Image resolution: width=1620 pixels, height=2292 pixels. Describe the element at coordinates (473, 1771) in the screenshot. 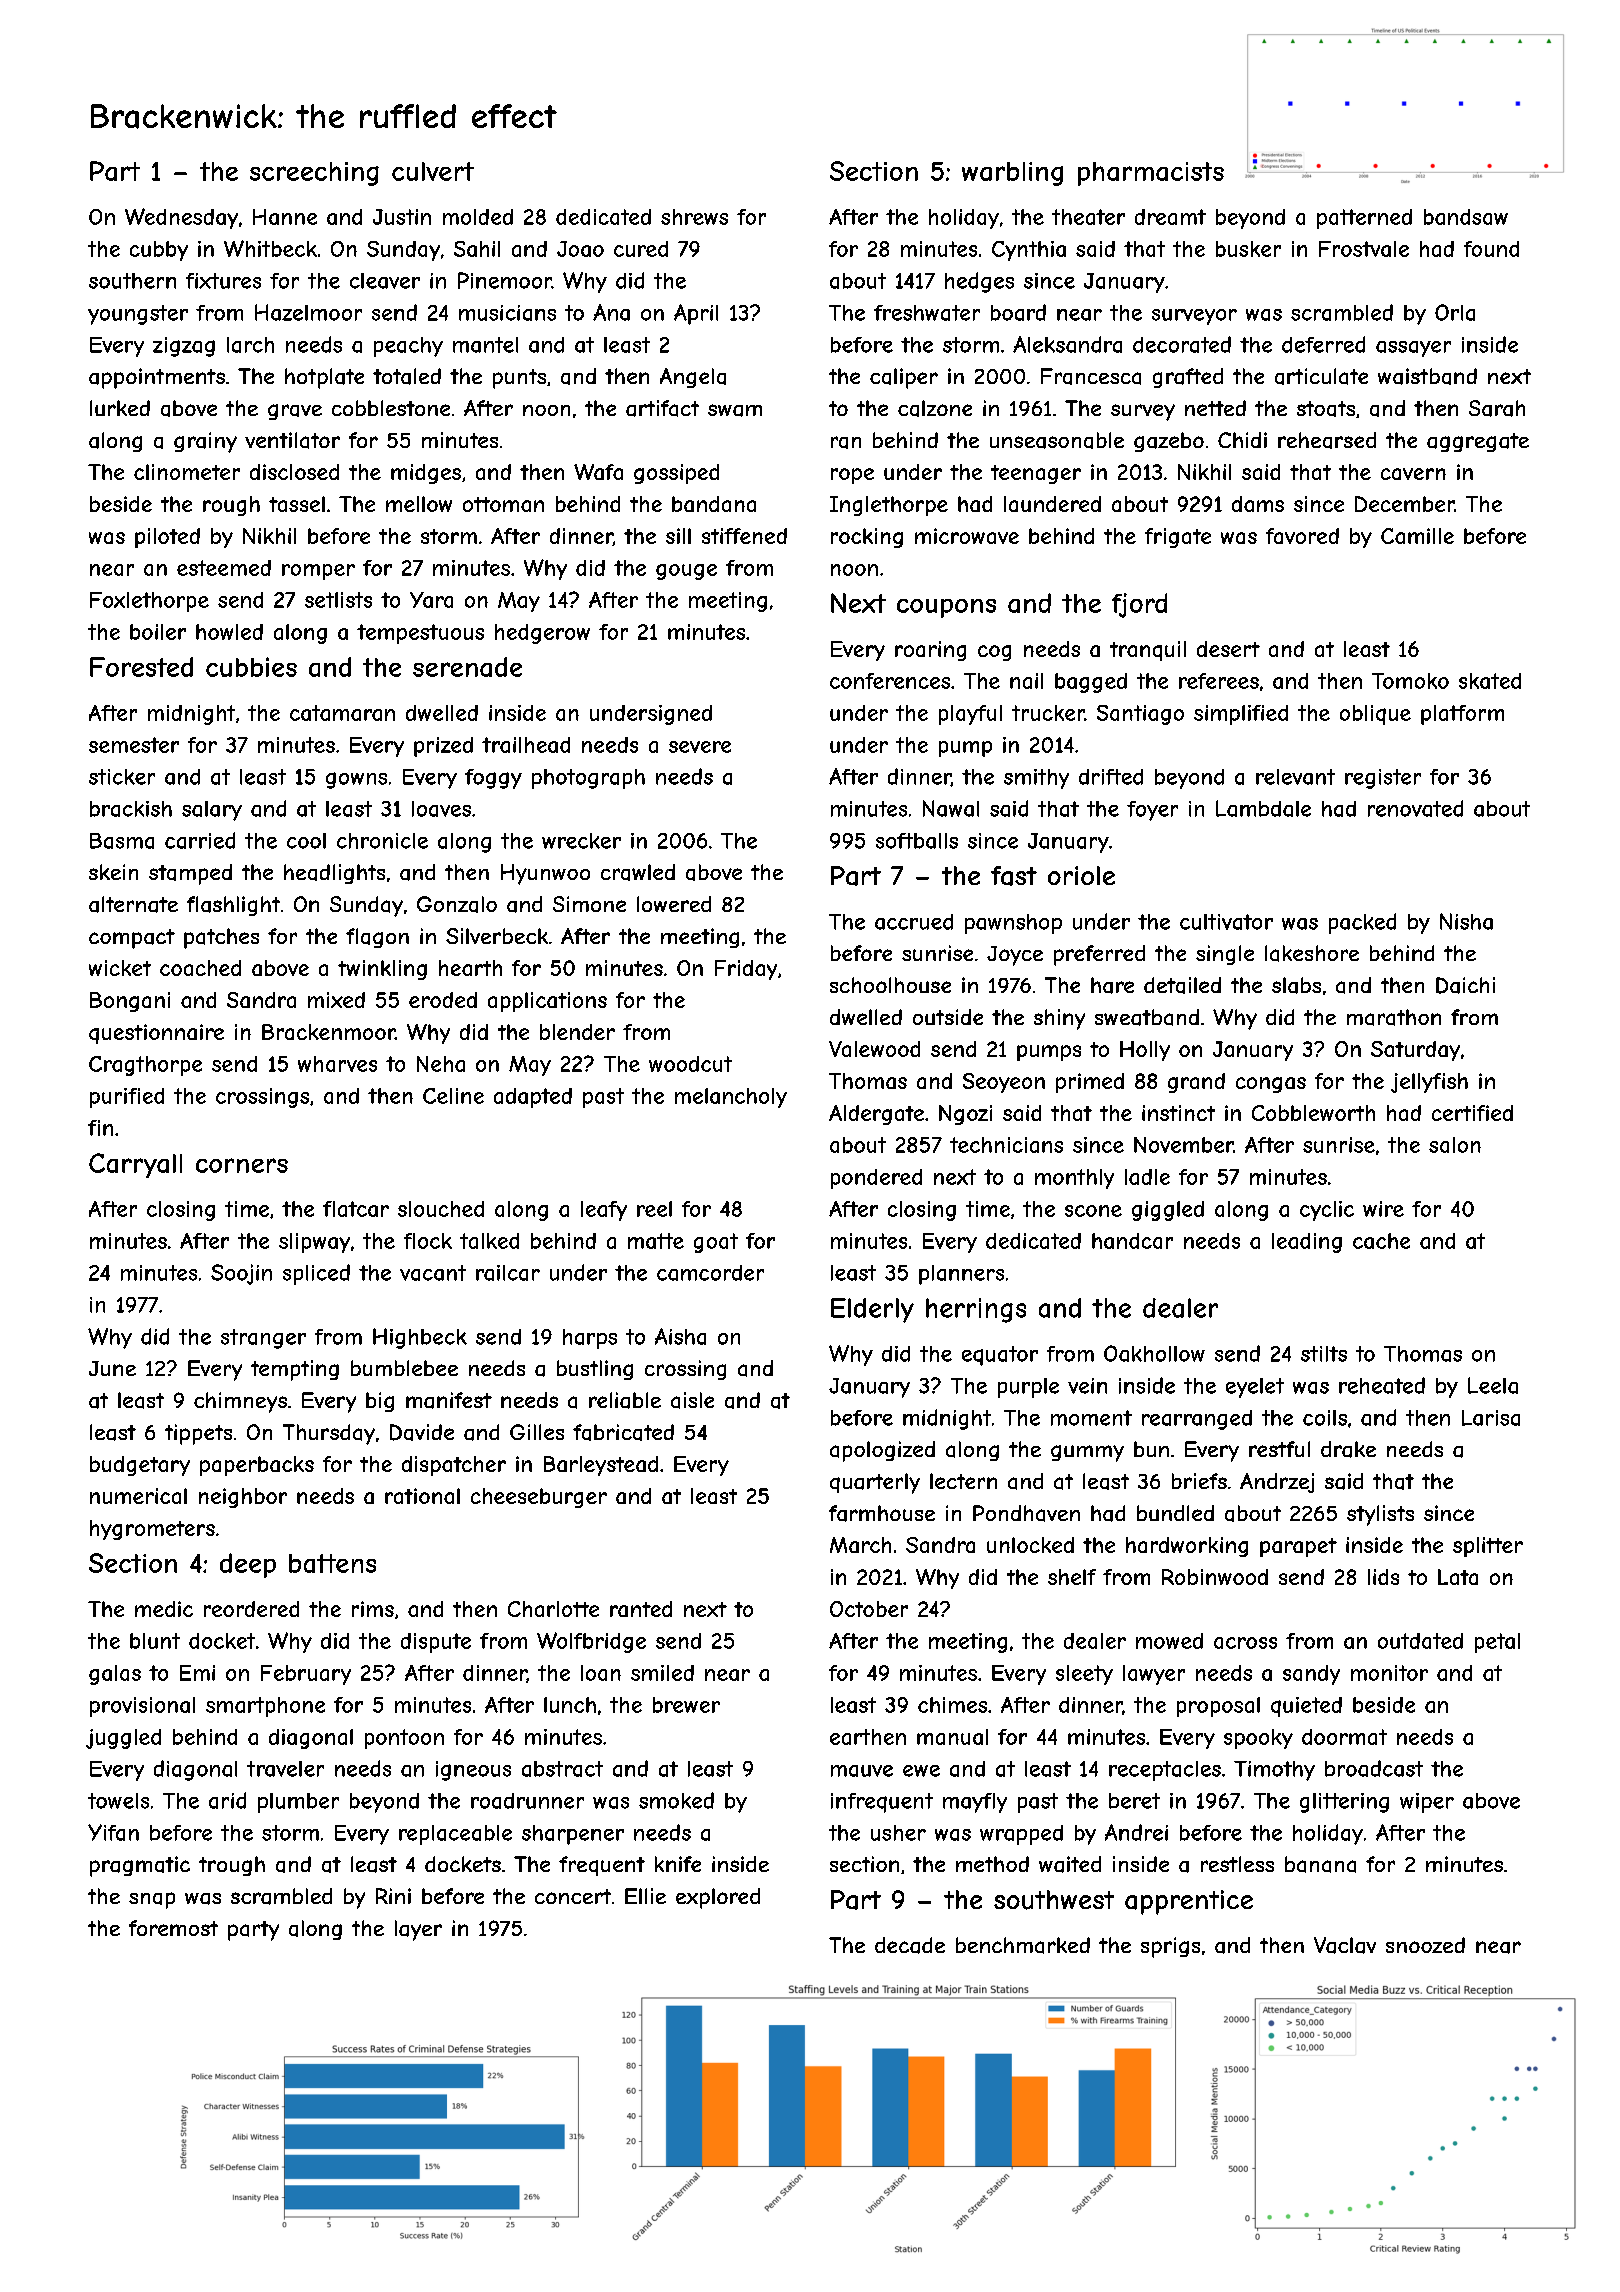

I see `igneous` at that location.
